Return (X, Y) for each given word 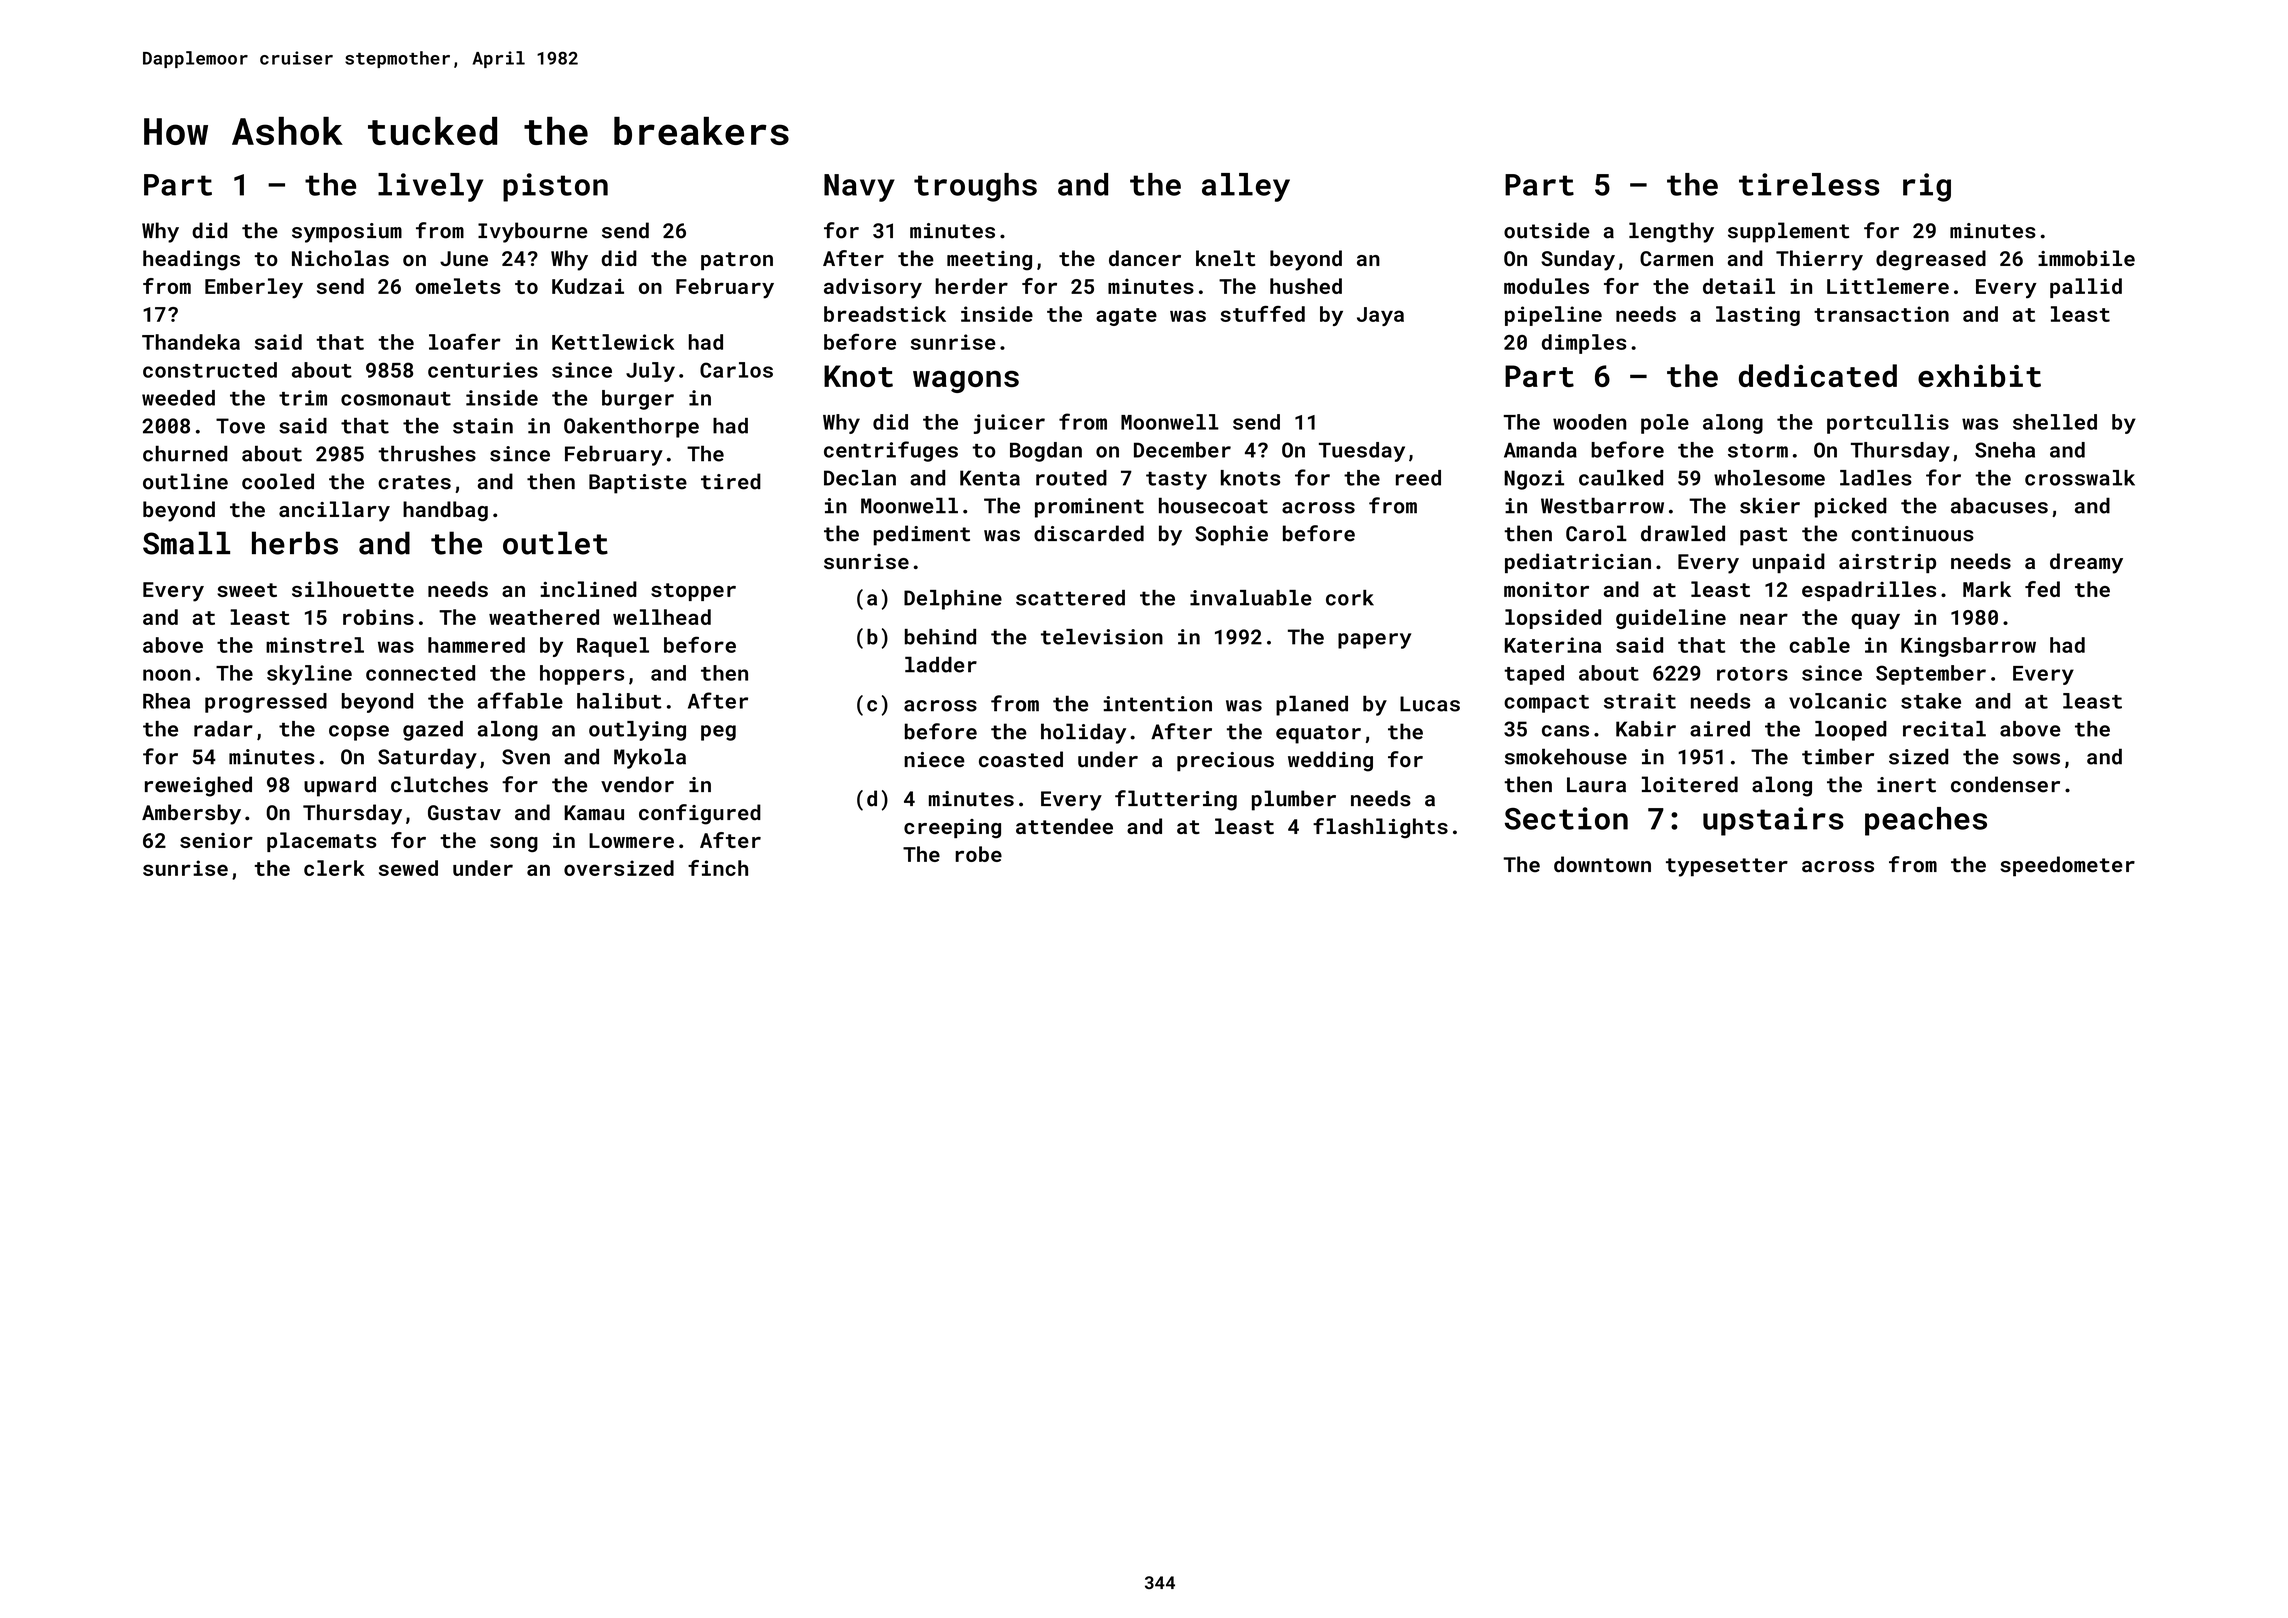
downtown (1602, 864)
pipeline (1553, 316)
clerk (334, 868)
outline (185, 481)
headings (191, 260)
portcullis (1888, 424)
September (1931, 675)
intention (1157, 704)
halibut (619, 701)
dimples (1584, 344)
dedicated (1818, 375)
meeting (989, 261)
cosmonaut (396, 399)
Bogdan (1046, 452)
